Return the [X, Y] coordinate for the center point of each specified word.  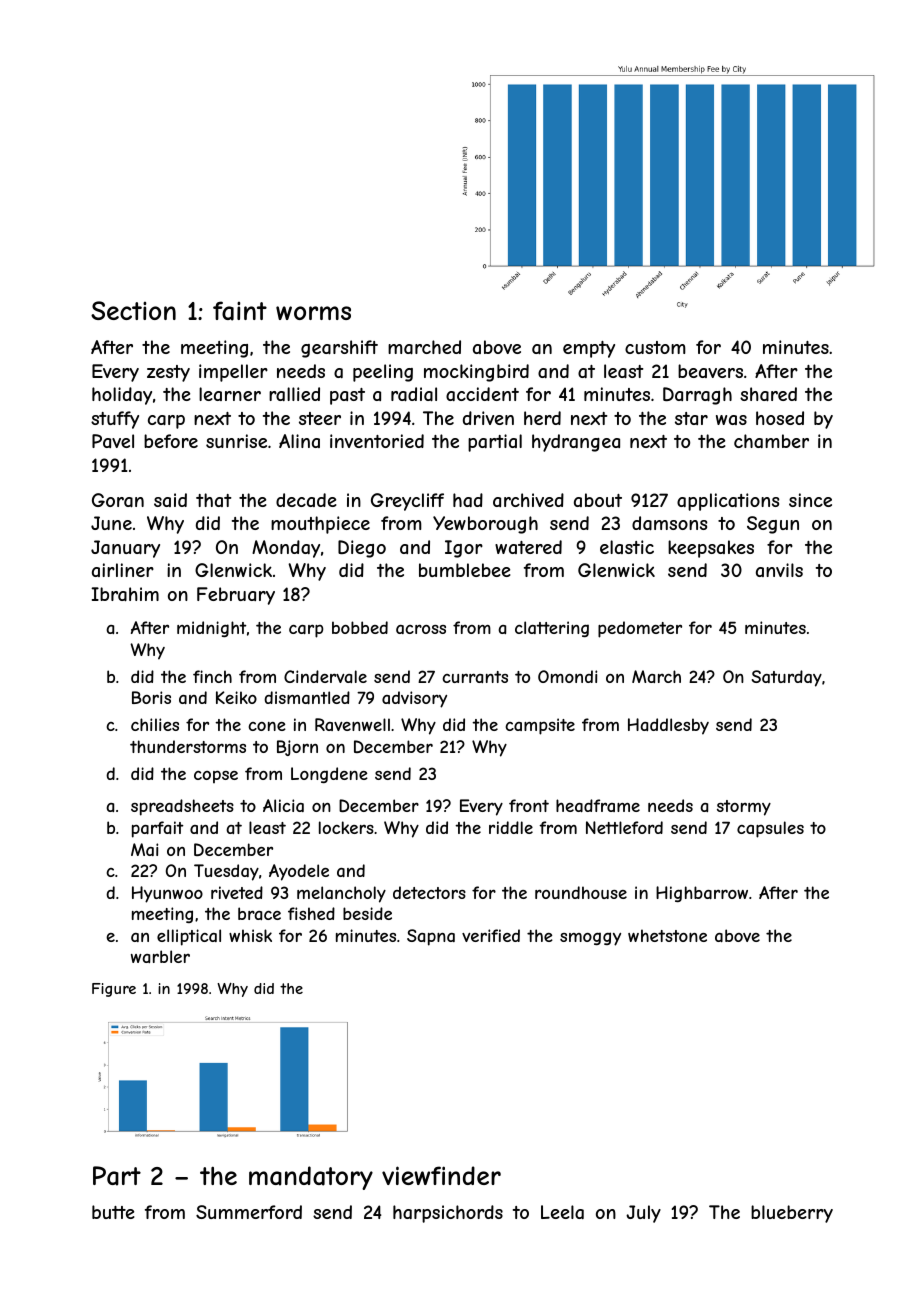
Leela [562, 1212]
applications [728, 502]
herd [542, 418]
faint [240, 311]
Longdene [329, 775]
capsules [770, 829]
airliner [123, 570]
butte [113, 1212]
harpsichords [448, 1214]
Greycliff [407, 502]
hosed [780, 418]
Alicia [283, 805]
